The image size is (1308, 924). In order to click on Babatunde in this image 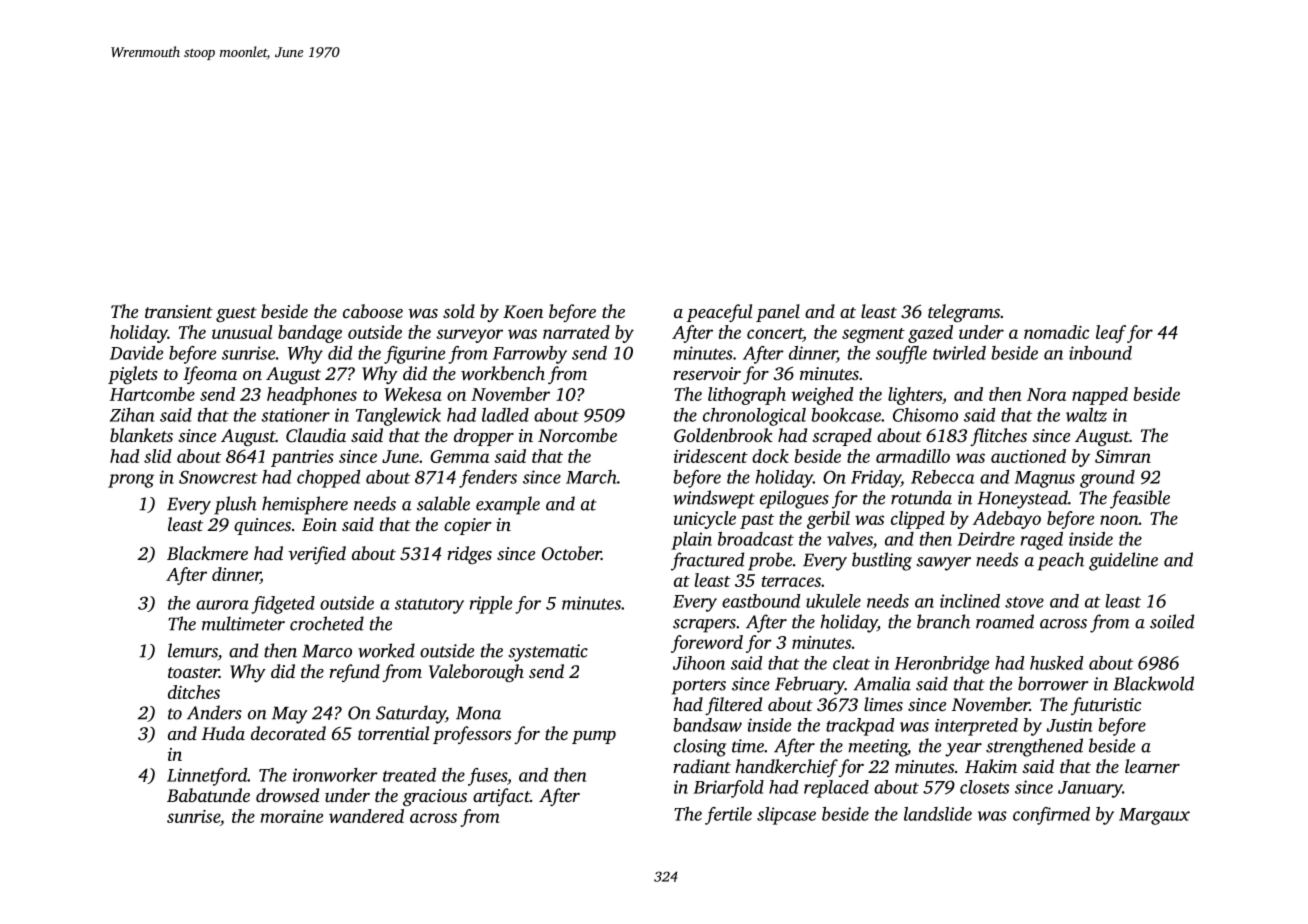, I will do `click(208, 795)`.
